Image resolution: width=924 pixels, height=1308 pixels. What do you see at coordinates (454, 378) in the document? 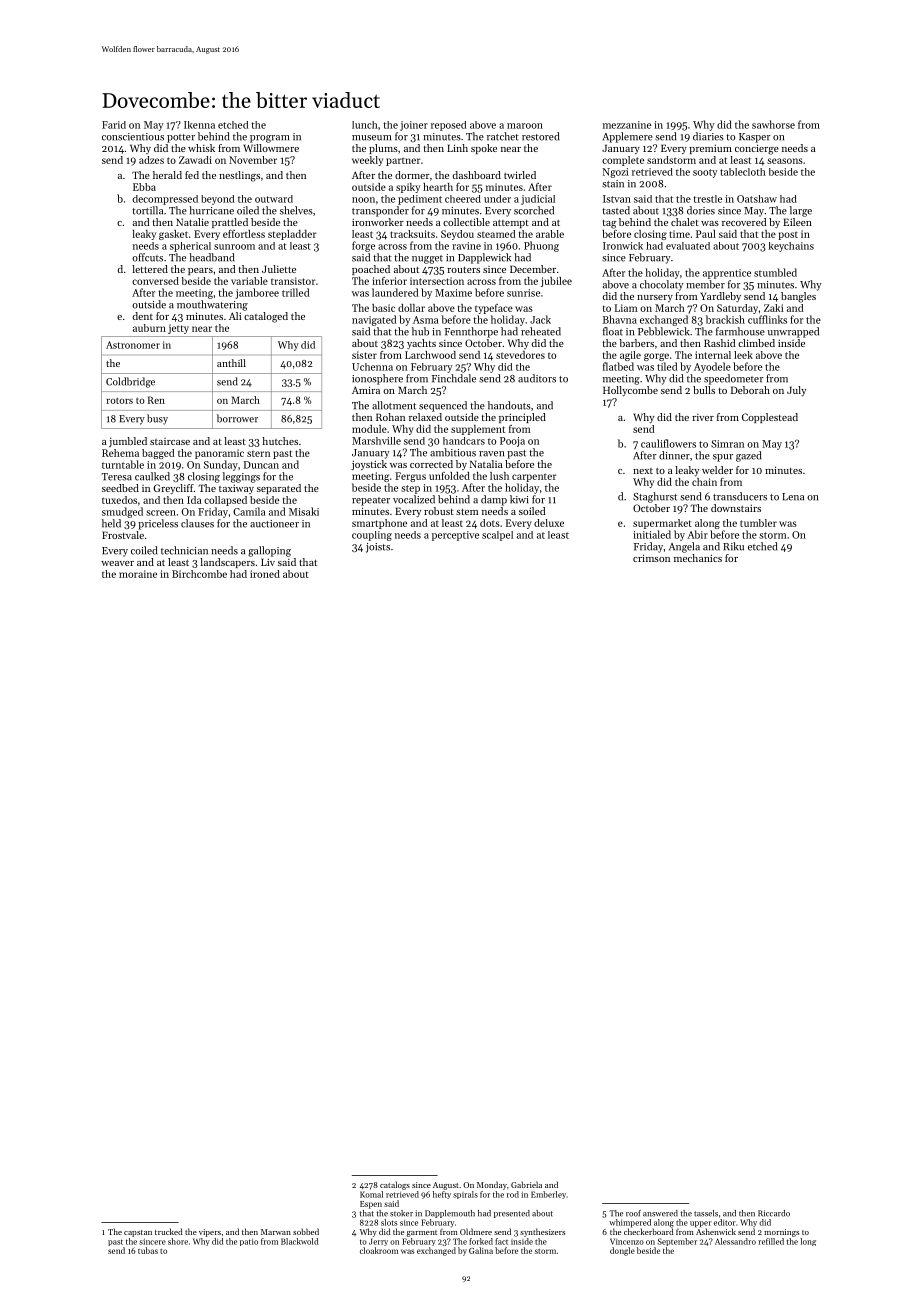
I see `Finchdale` at bounding box center [454, 378].
